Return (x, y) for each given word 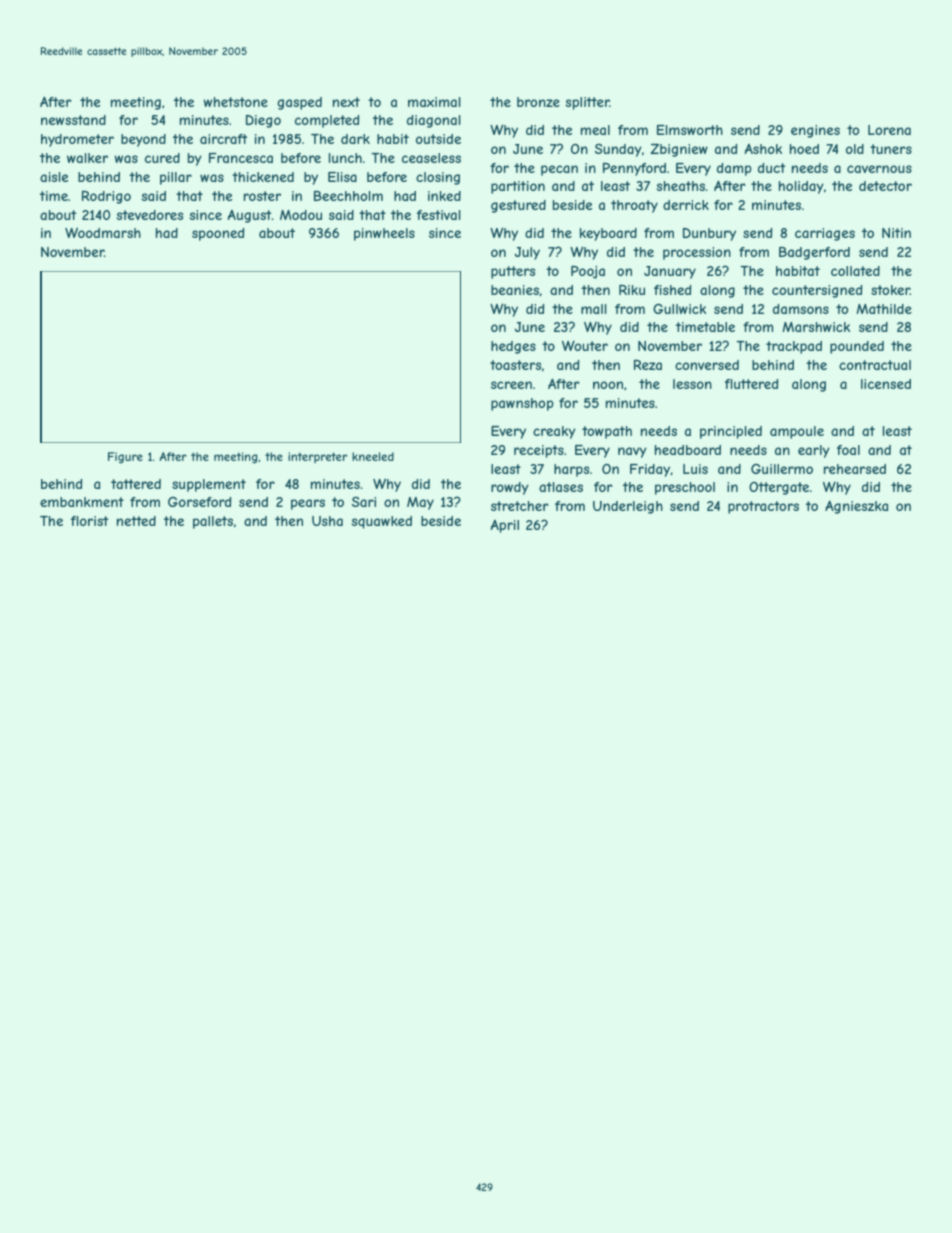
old (855, 149)
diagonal (434, 121)
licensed (886, 384)
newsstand (73, 120)
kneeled (373, 456)
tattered (136, 484)
